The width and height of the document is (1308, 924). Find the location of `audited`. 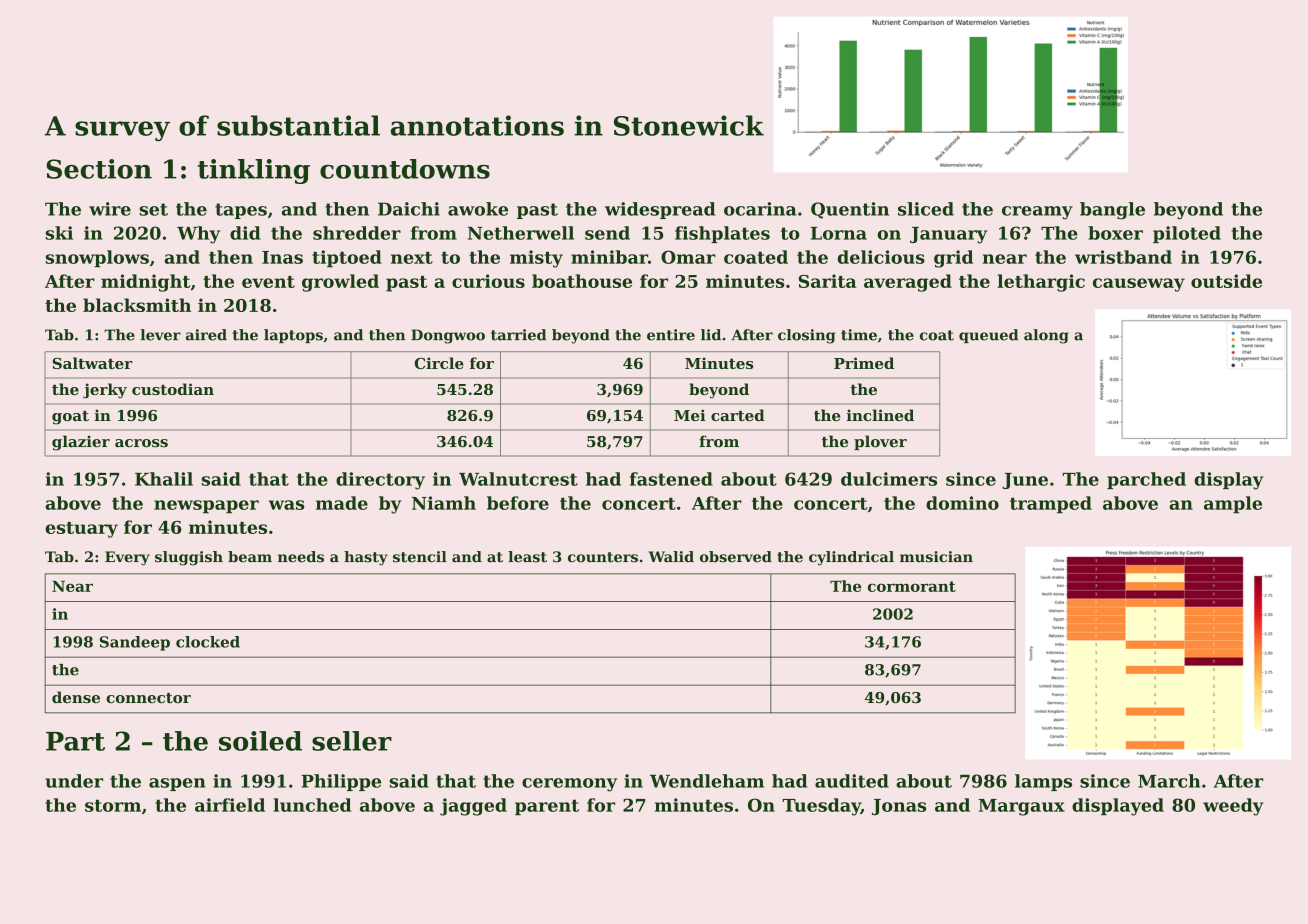

audited is located at coordinates (852, 781).
